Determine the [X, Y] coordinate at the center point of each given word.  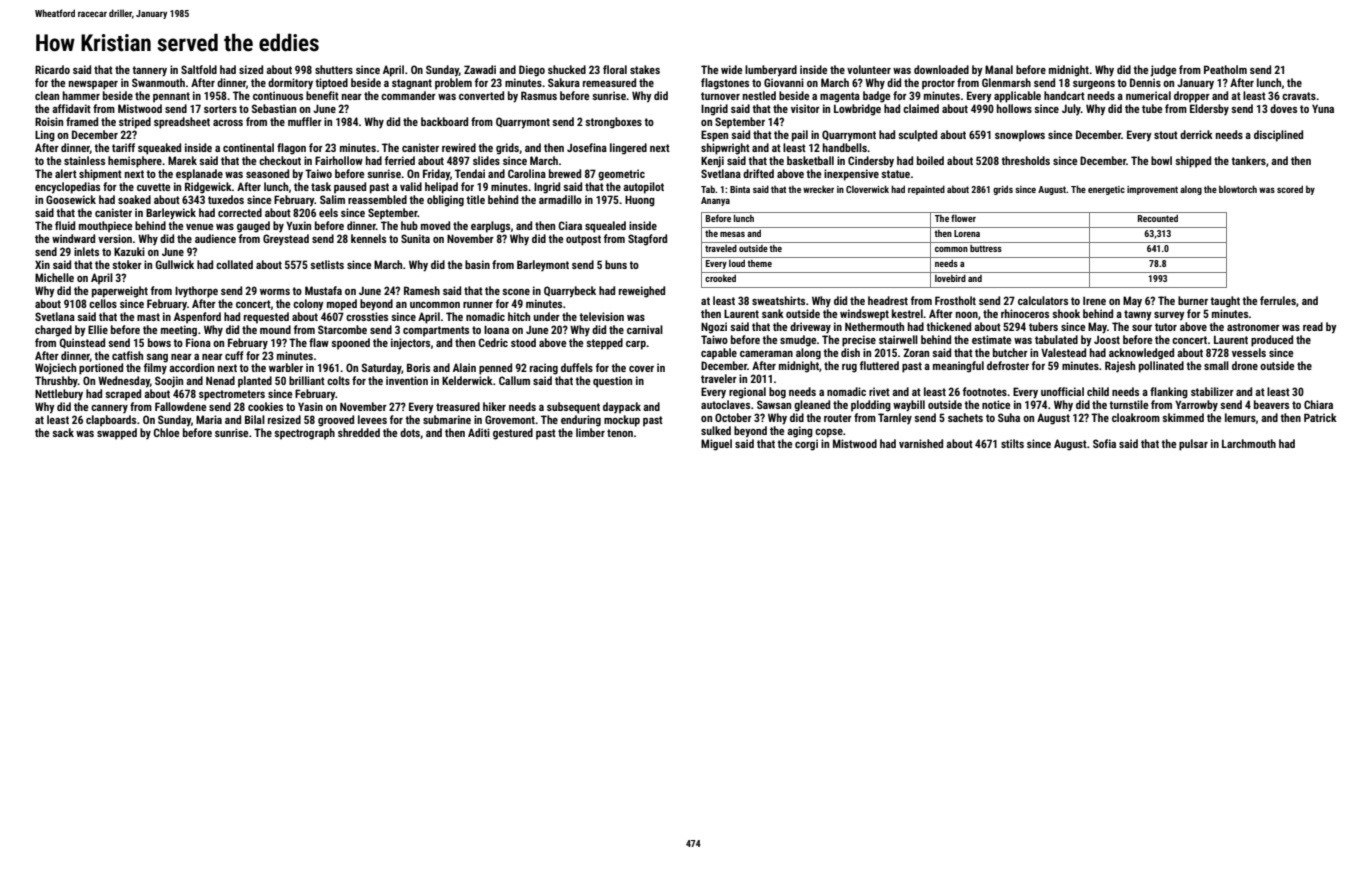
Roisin [49, 121]
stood [523, 342]
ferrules [1278, 300]
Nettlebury [59, 395]
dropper [1192, 97]
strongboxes [613, 123]
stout [1166, 135]
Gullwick [175, 264]
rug [849, 368]
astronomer [1253, 327]
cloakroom [1136, 417]
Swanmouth [158, 82]
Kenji [712, 162]
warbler [286, 367]
